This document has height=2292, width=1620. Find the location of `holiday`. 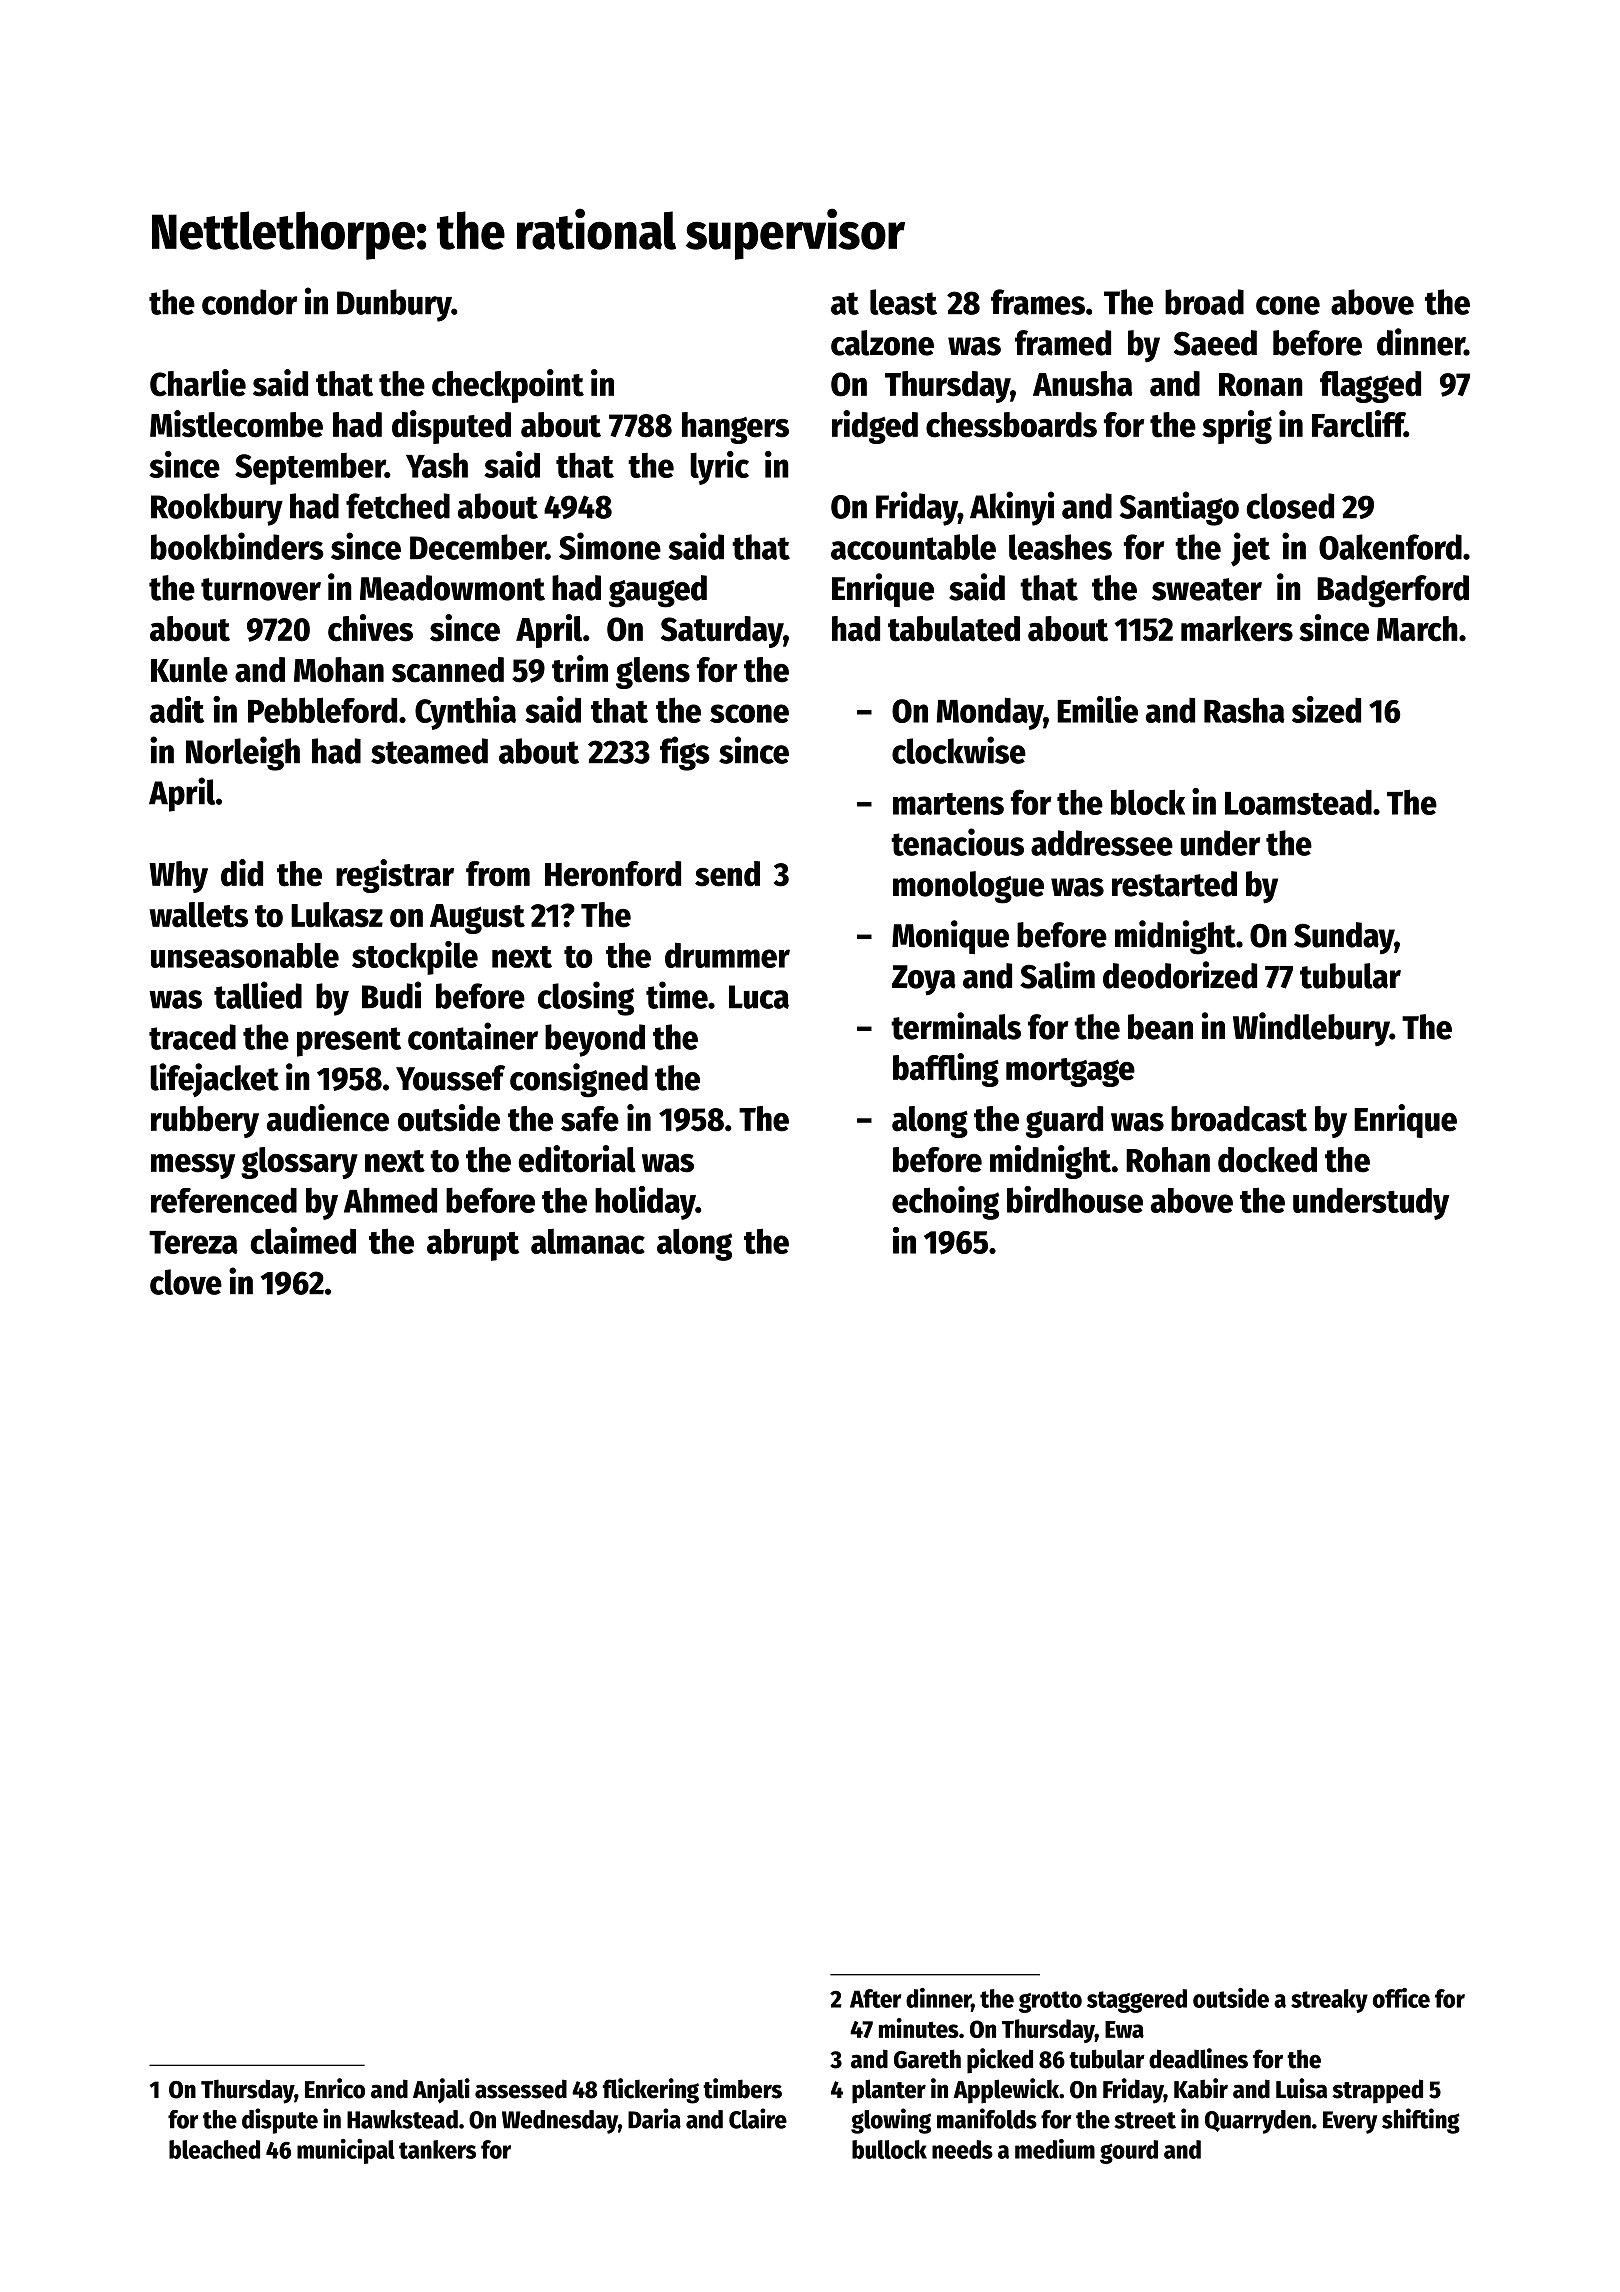

holiday is located at coordinates (645, 1203).
